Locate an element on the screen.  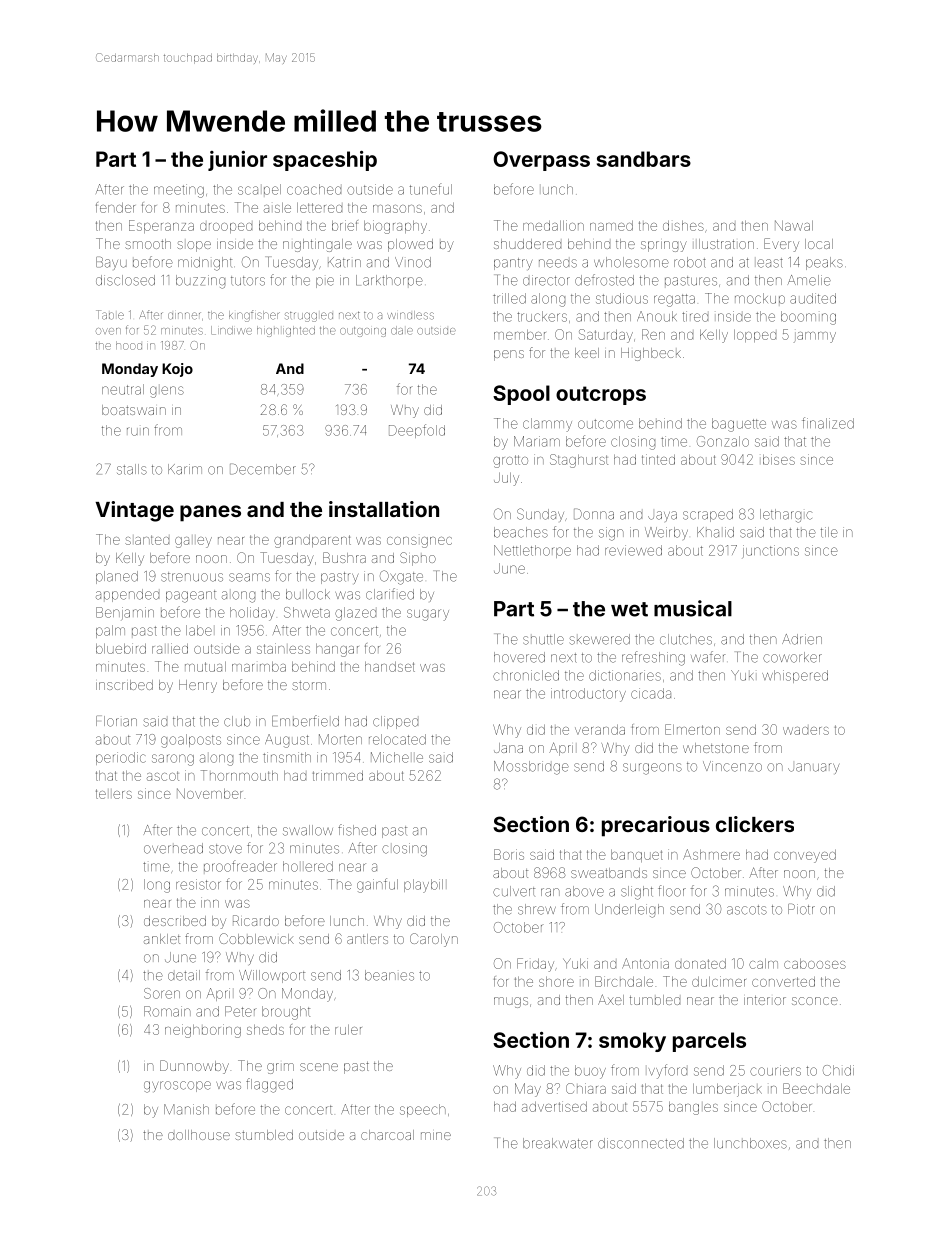
sugary is located at coordinates (428, 615).
